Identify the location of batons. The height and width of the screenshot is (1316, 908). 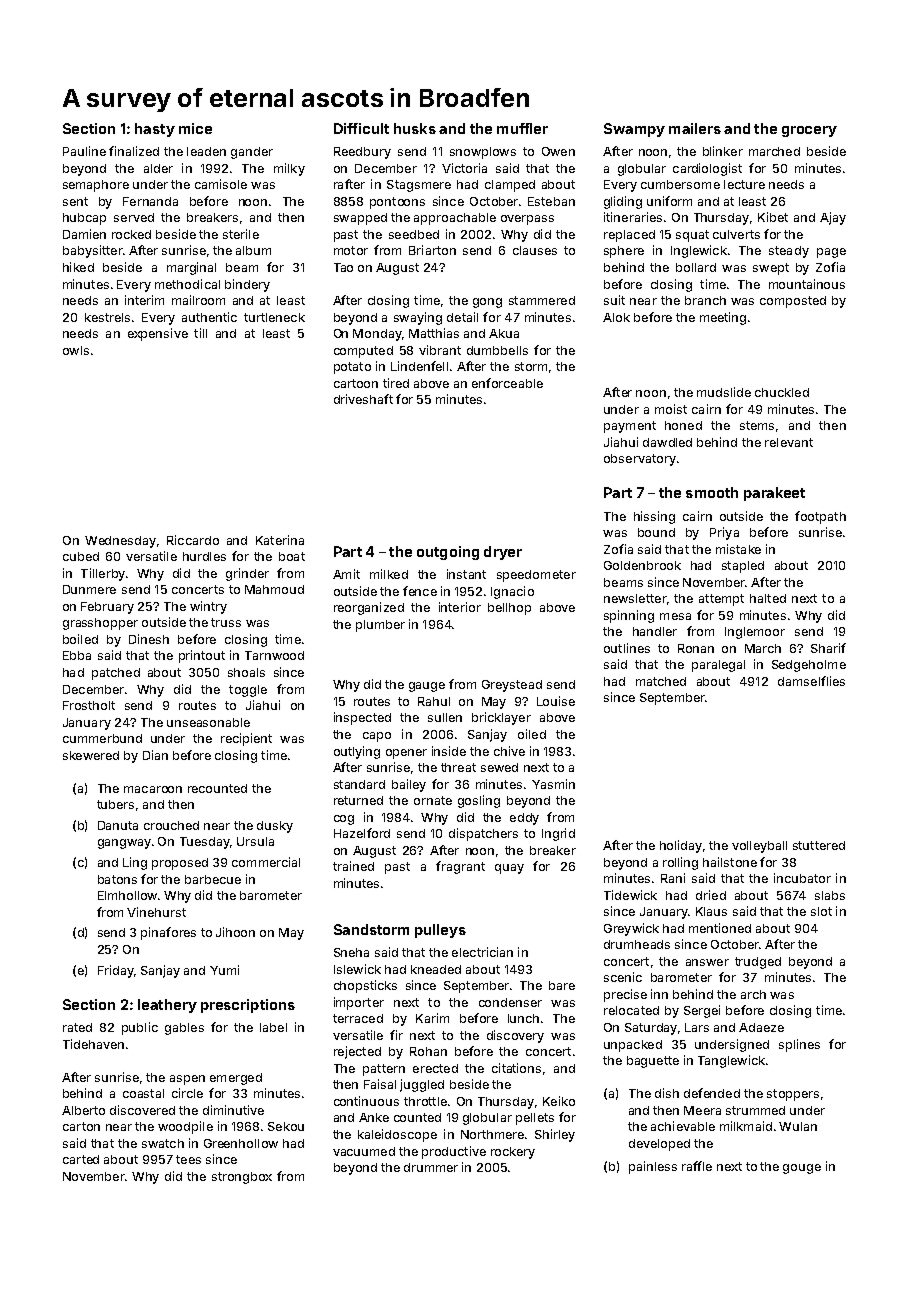
(117, 879).
